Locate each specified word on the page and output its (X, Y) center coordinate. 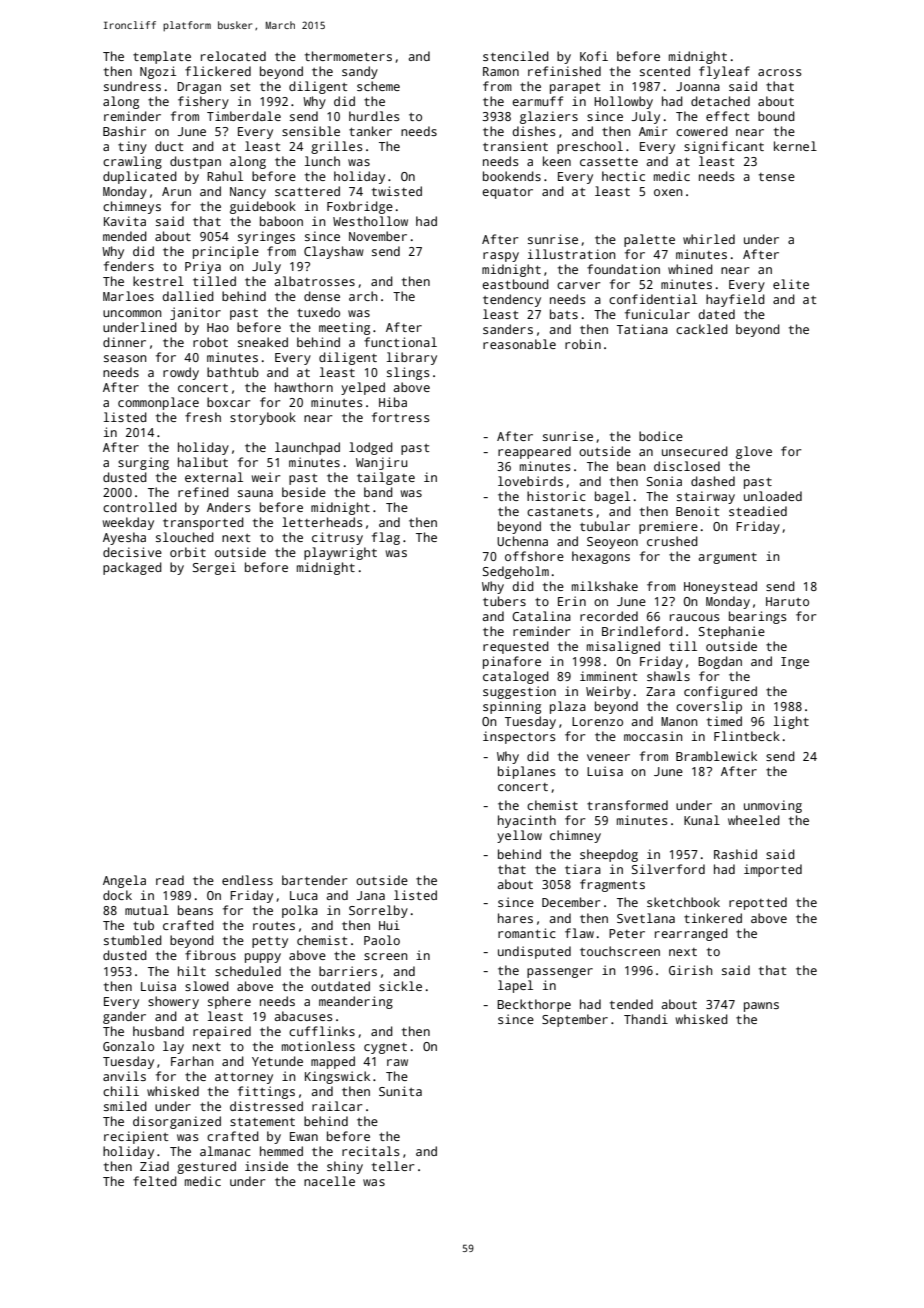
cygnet (385, 1048)
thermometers (348, 56)
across (780, 72)
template (162, 57)
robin (583, 344)
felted (155, 1181)
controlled (140, 507)
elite (791, 284)
